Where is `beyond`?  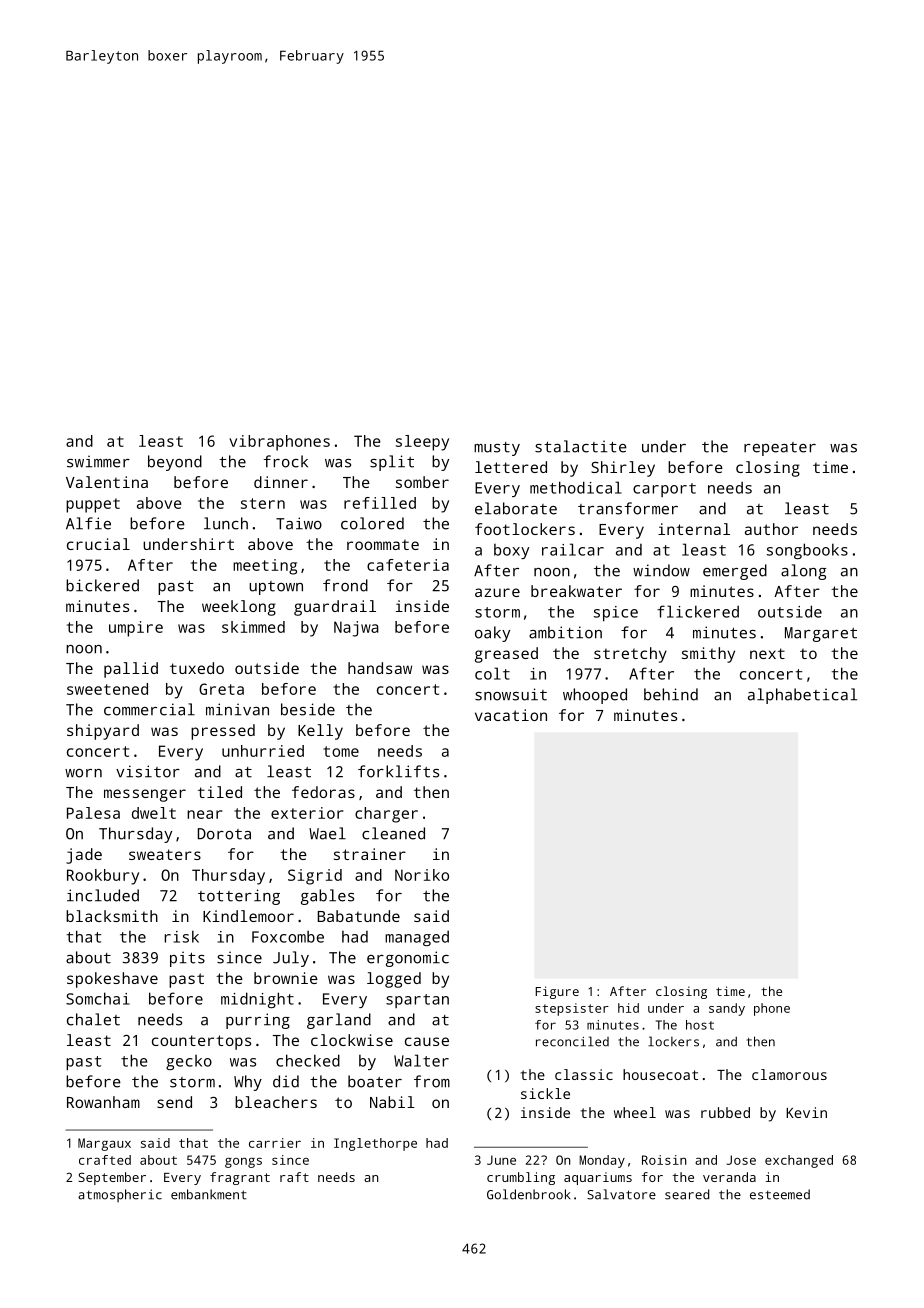
beyond is located at coordinates (175, 463).
